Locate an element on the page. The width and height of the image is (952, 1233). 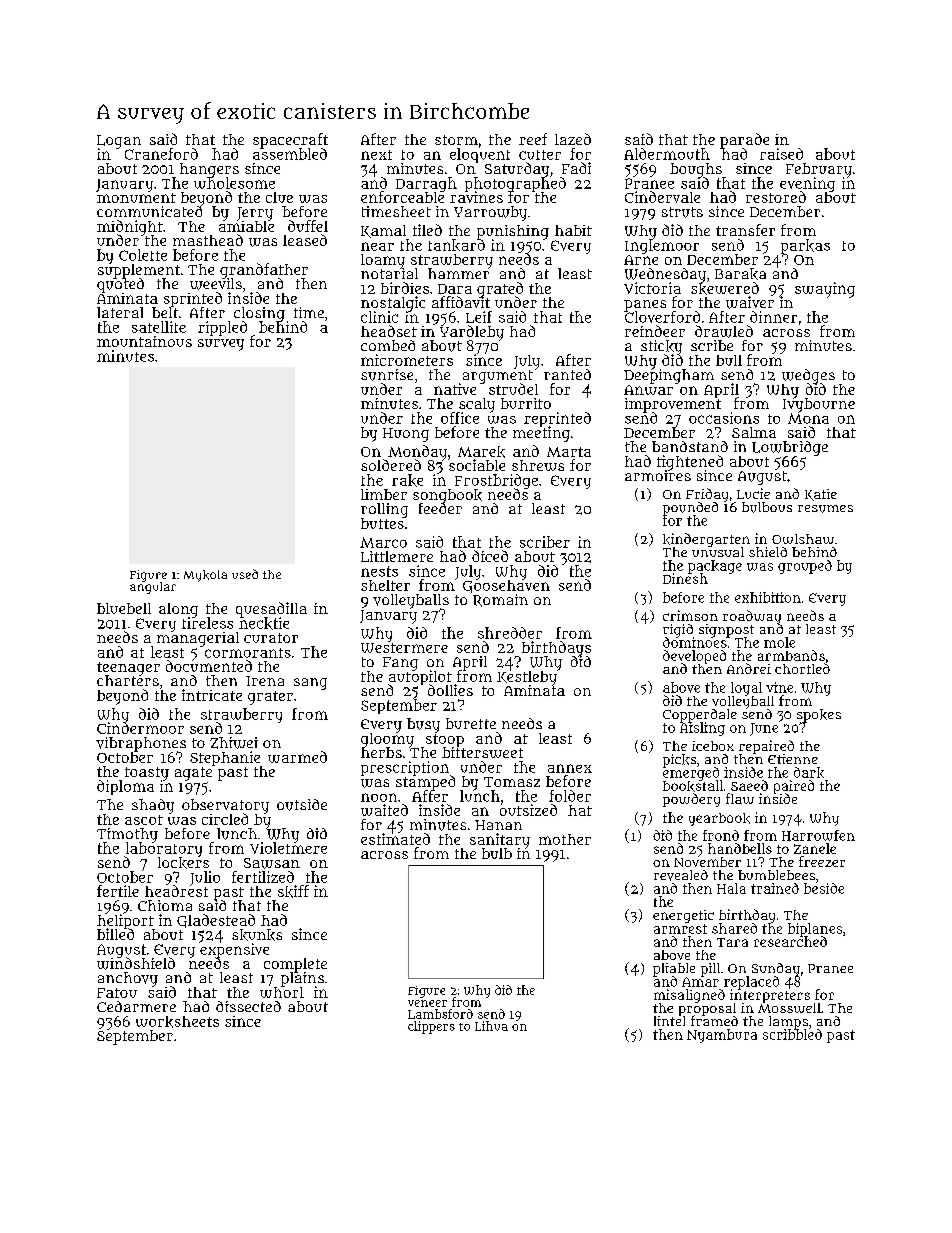
managerial is located at coordinates (198, 639).
